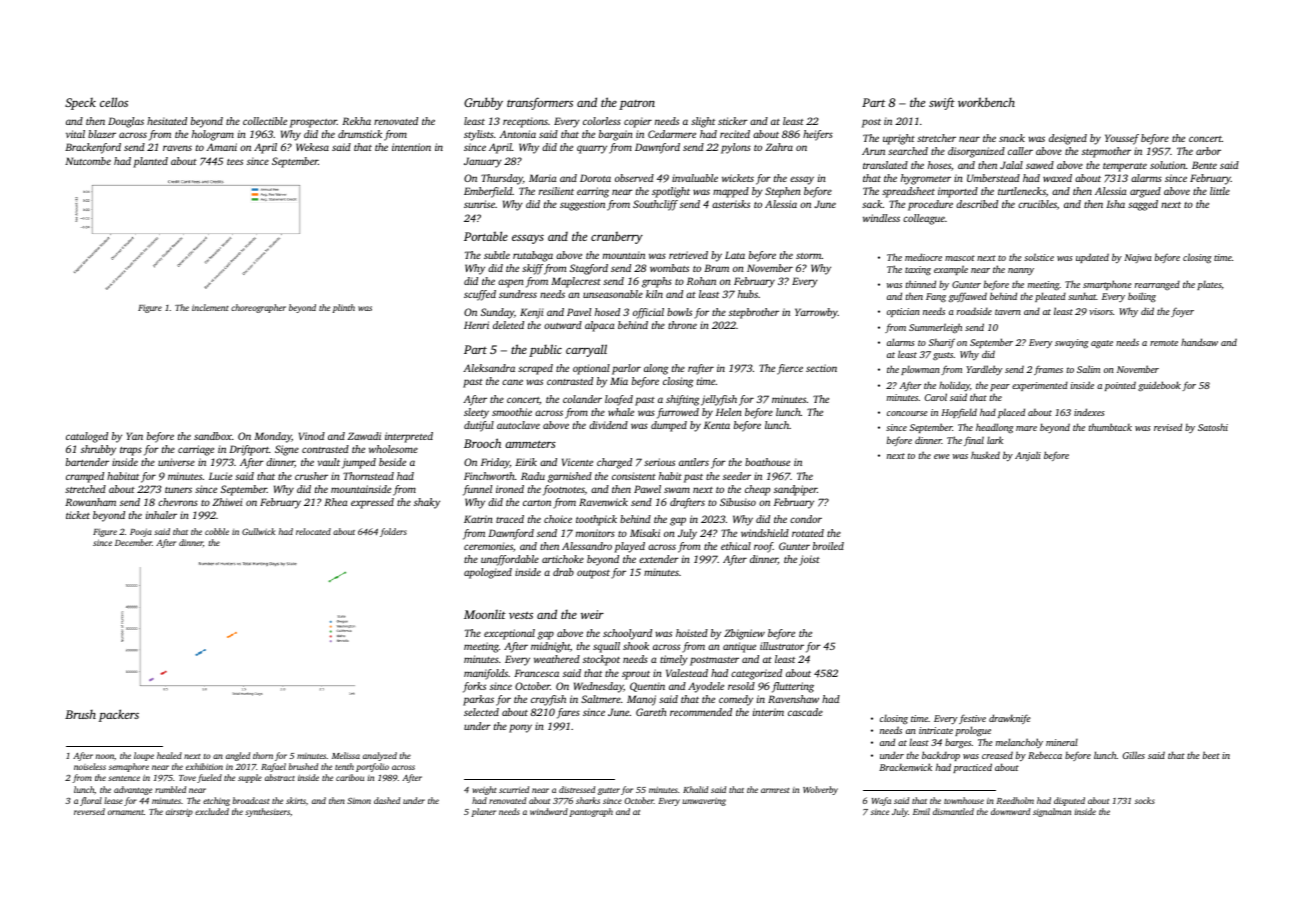 Image resolution: width=1308 pixels, height=924 pixels. I want to click on loupe, so click(144, 756).
